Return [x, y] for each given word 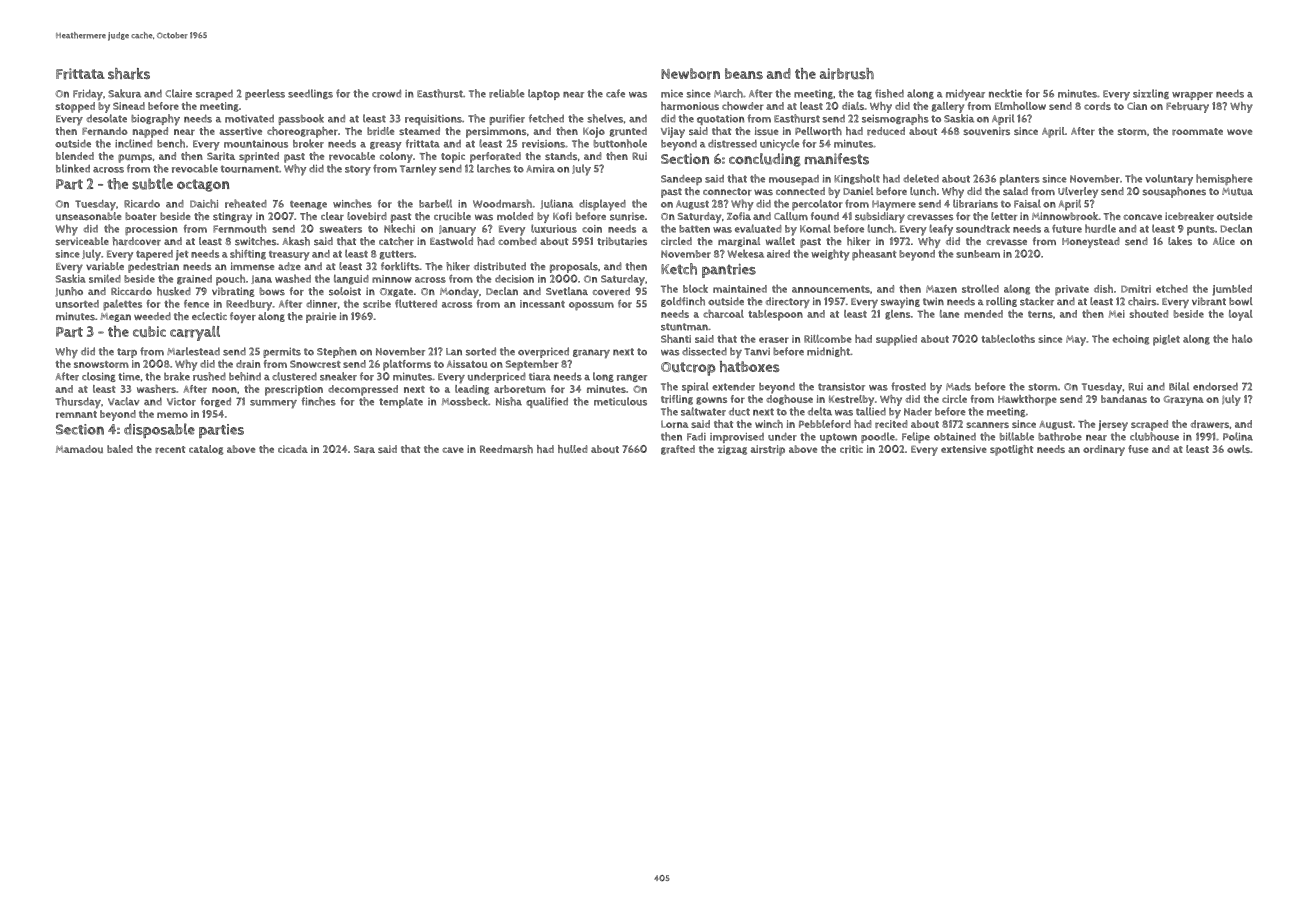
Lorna [675, 424]
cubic [149, 331]
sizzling [1151, 94]
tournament [250, 169]
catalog [206, 450]
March [728, 93]
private [1072, 290]
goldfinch [683, 302]
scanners [988, 425]
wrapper [1192, 96]
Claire [178, 93]
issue [767, 131]
